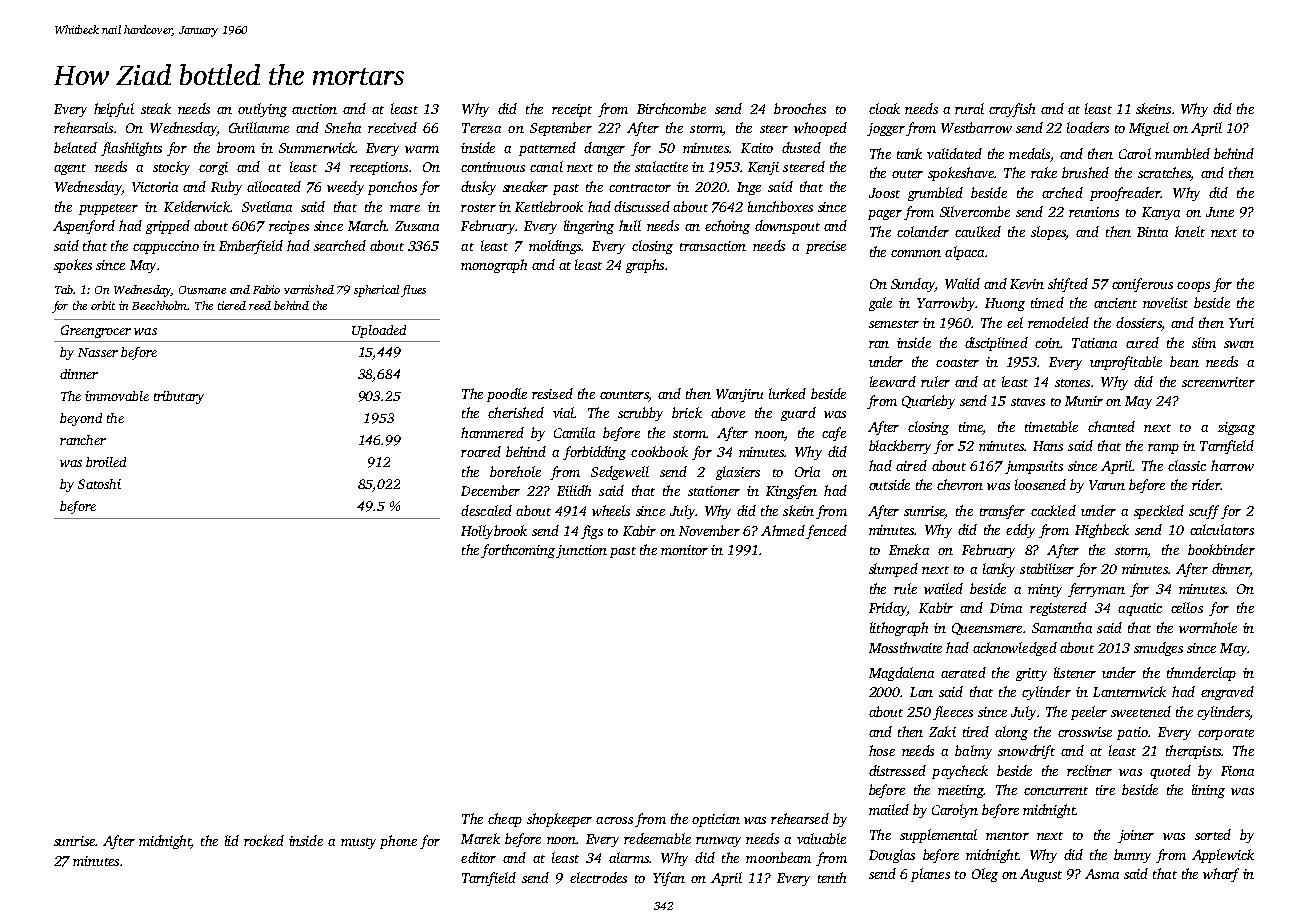  What do you see at coordinates (156, 108) in the screenshot?
I see `steak` at bounding box center [156, 108].
